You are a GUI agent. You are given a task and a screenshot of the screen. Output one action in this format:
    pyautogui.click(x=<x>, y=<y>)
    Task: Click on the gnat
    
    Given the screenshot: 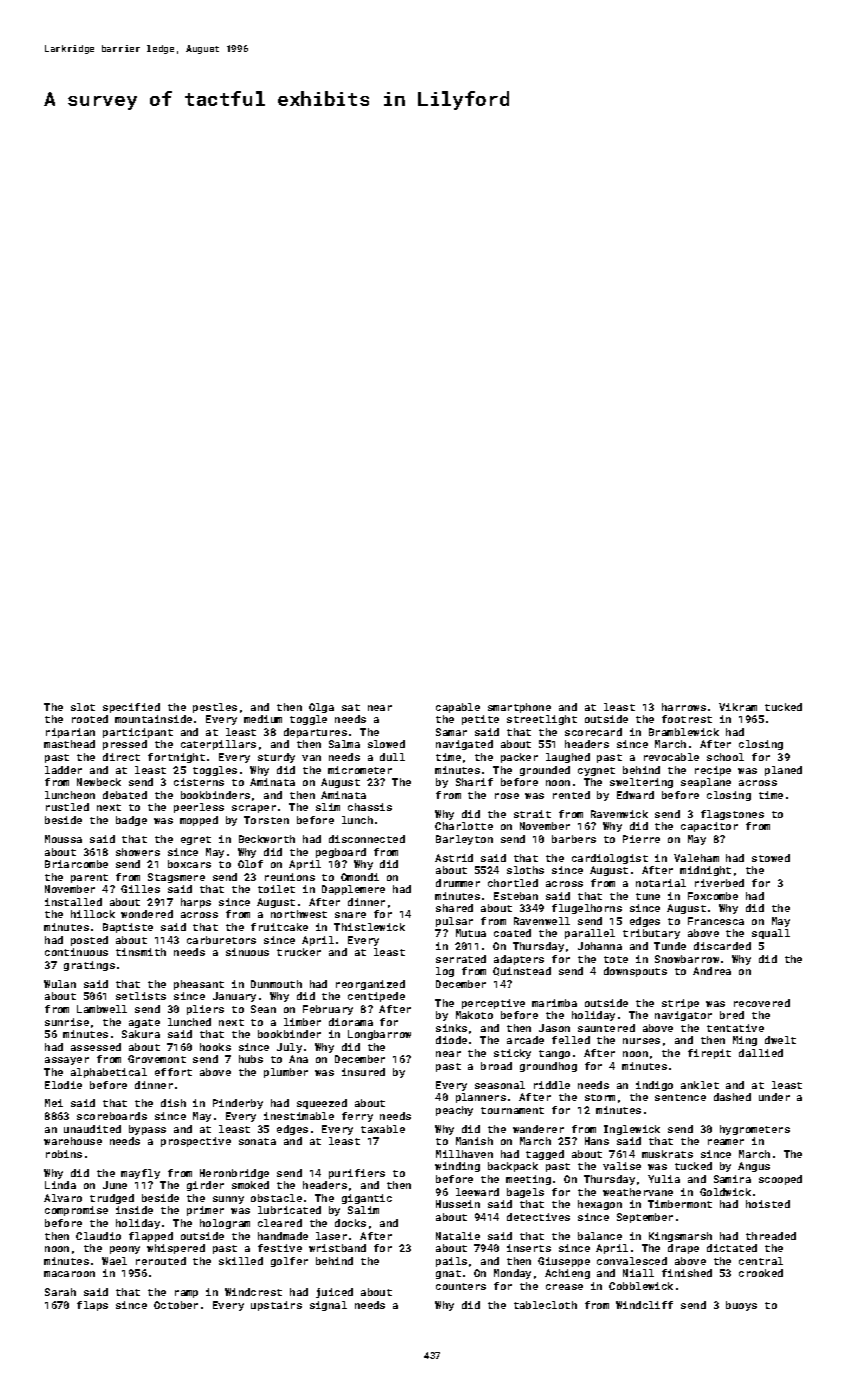 What is the action you would take?
    pyautogui.click(x=448, y=1274)
